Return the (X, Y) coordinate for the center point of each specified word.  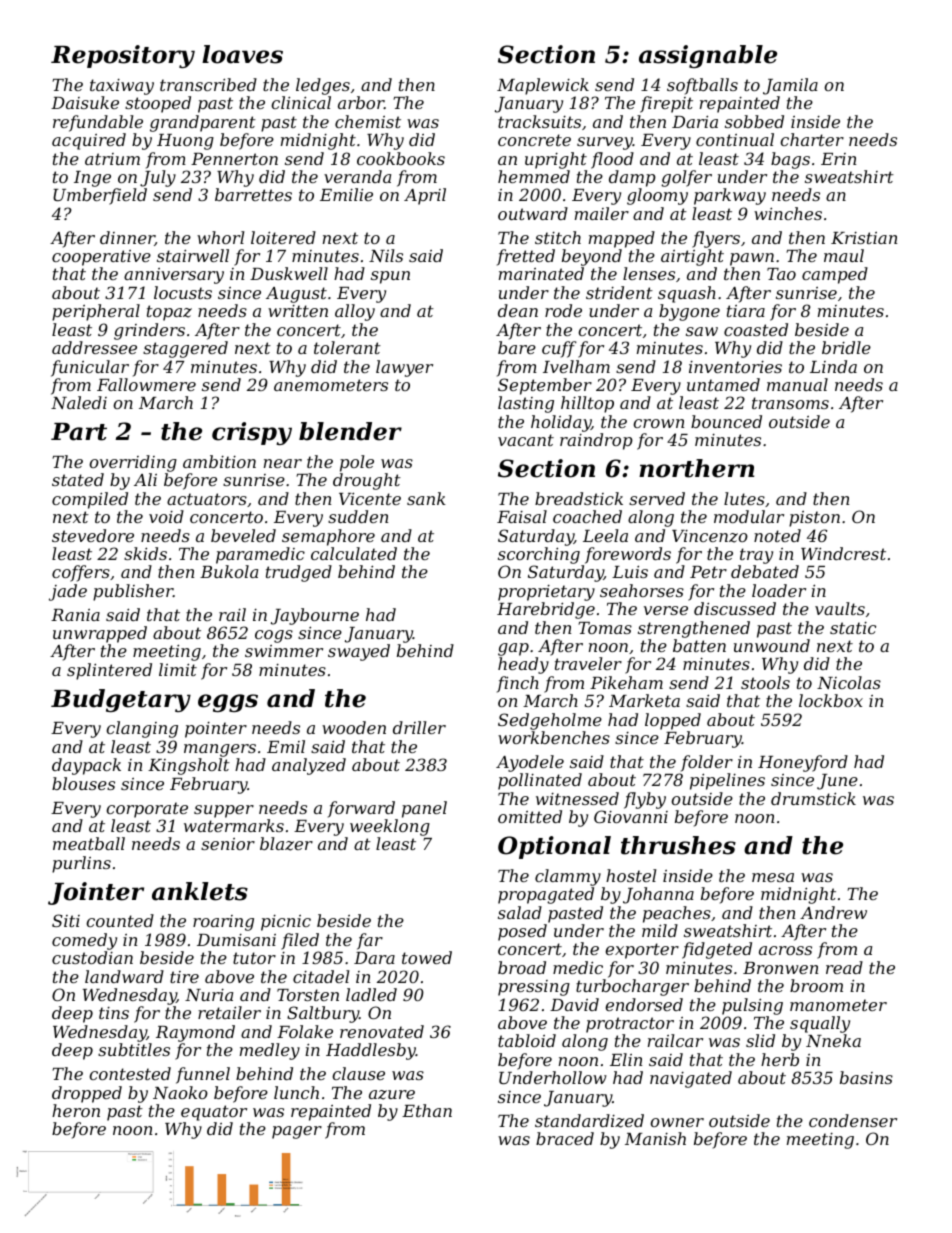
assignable (708, 56)
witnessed (577, 798)
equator (214, 1113)
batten (699, 645)
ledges (323, 86)
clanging (142, 729)
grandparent (203, 123)
